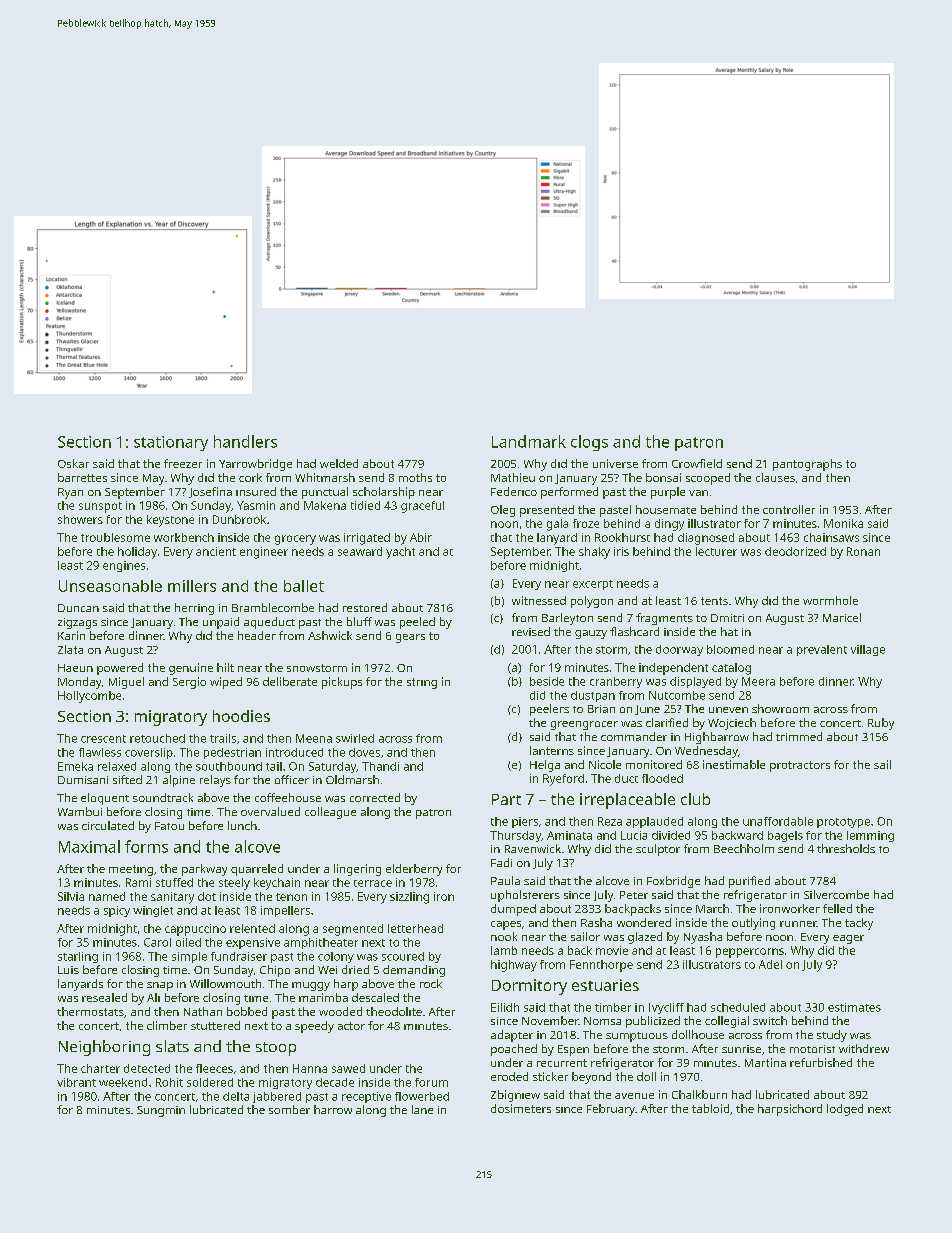 Image resolution: width=952 pixels, height=1233 pixels. Describe the element at coordinates (799, 736) in the page. I see `trimmed` at that location.
